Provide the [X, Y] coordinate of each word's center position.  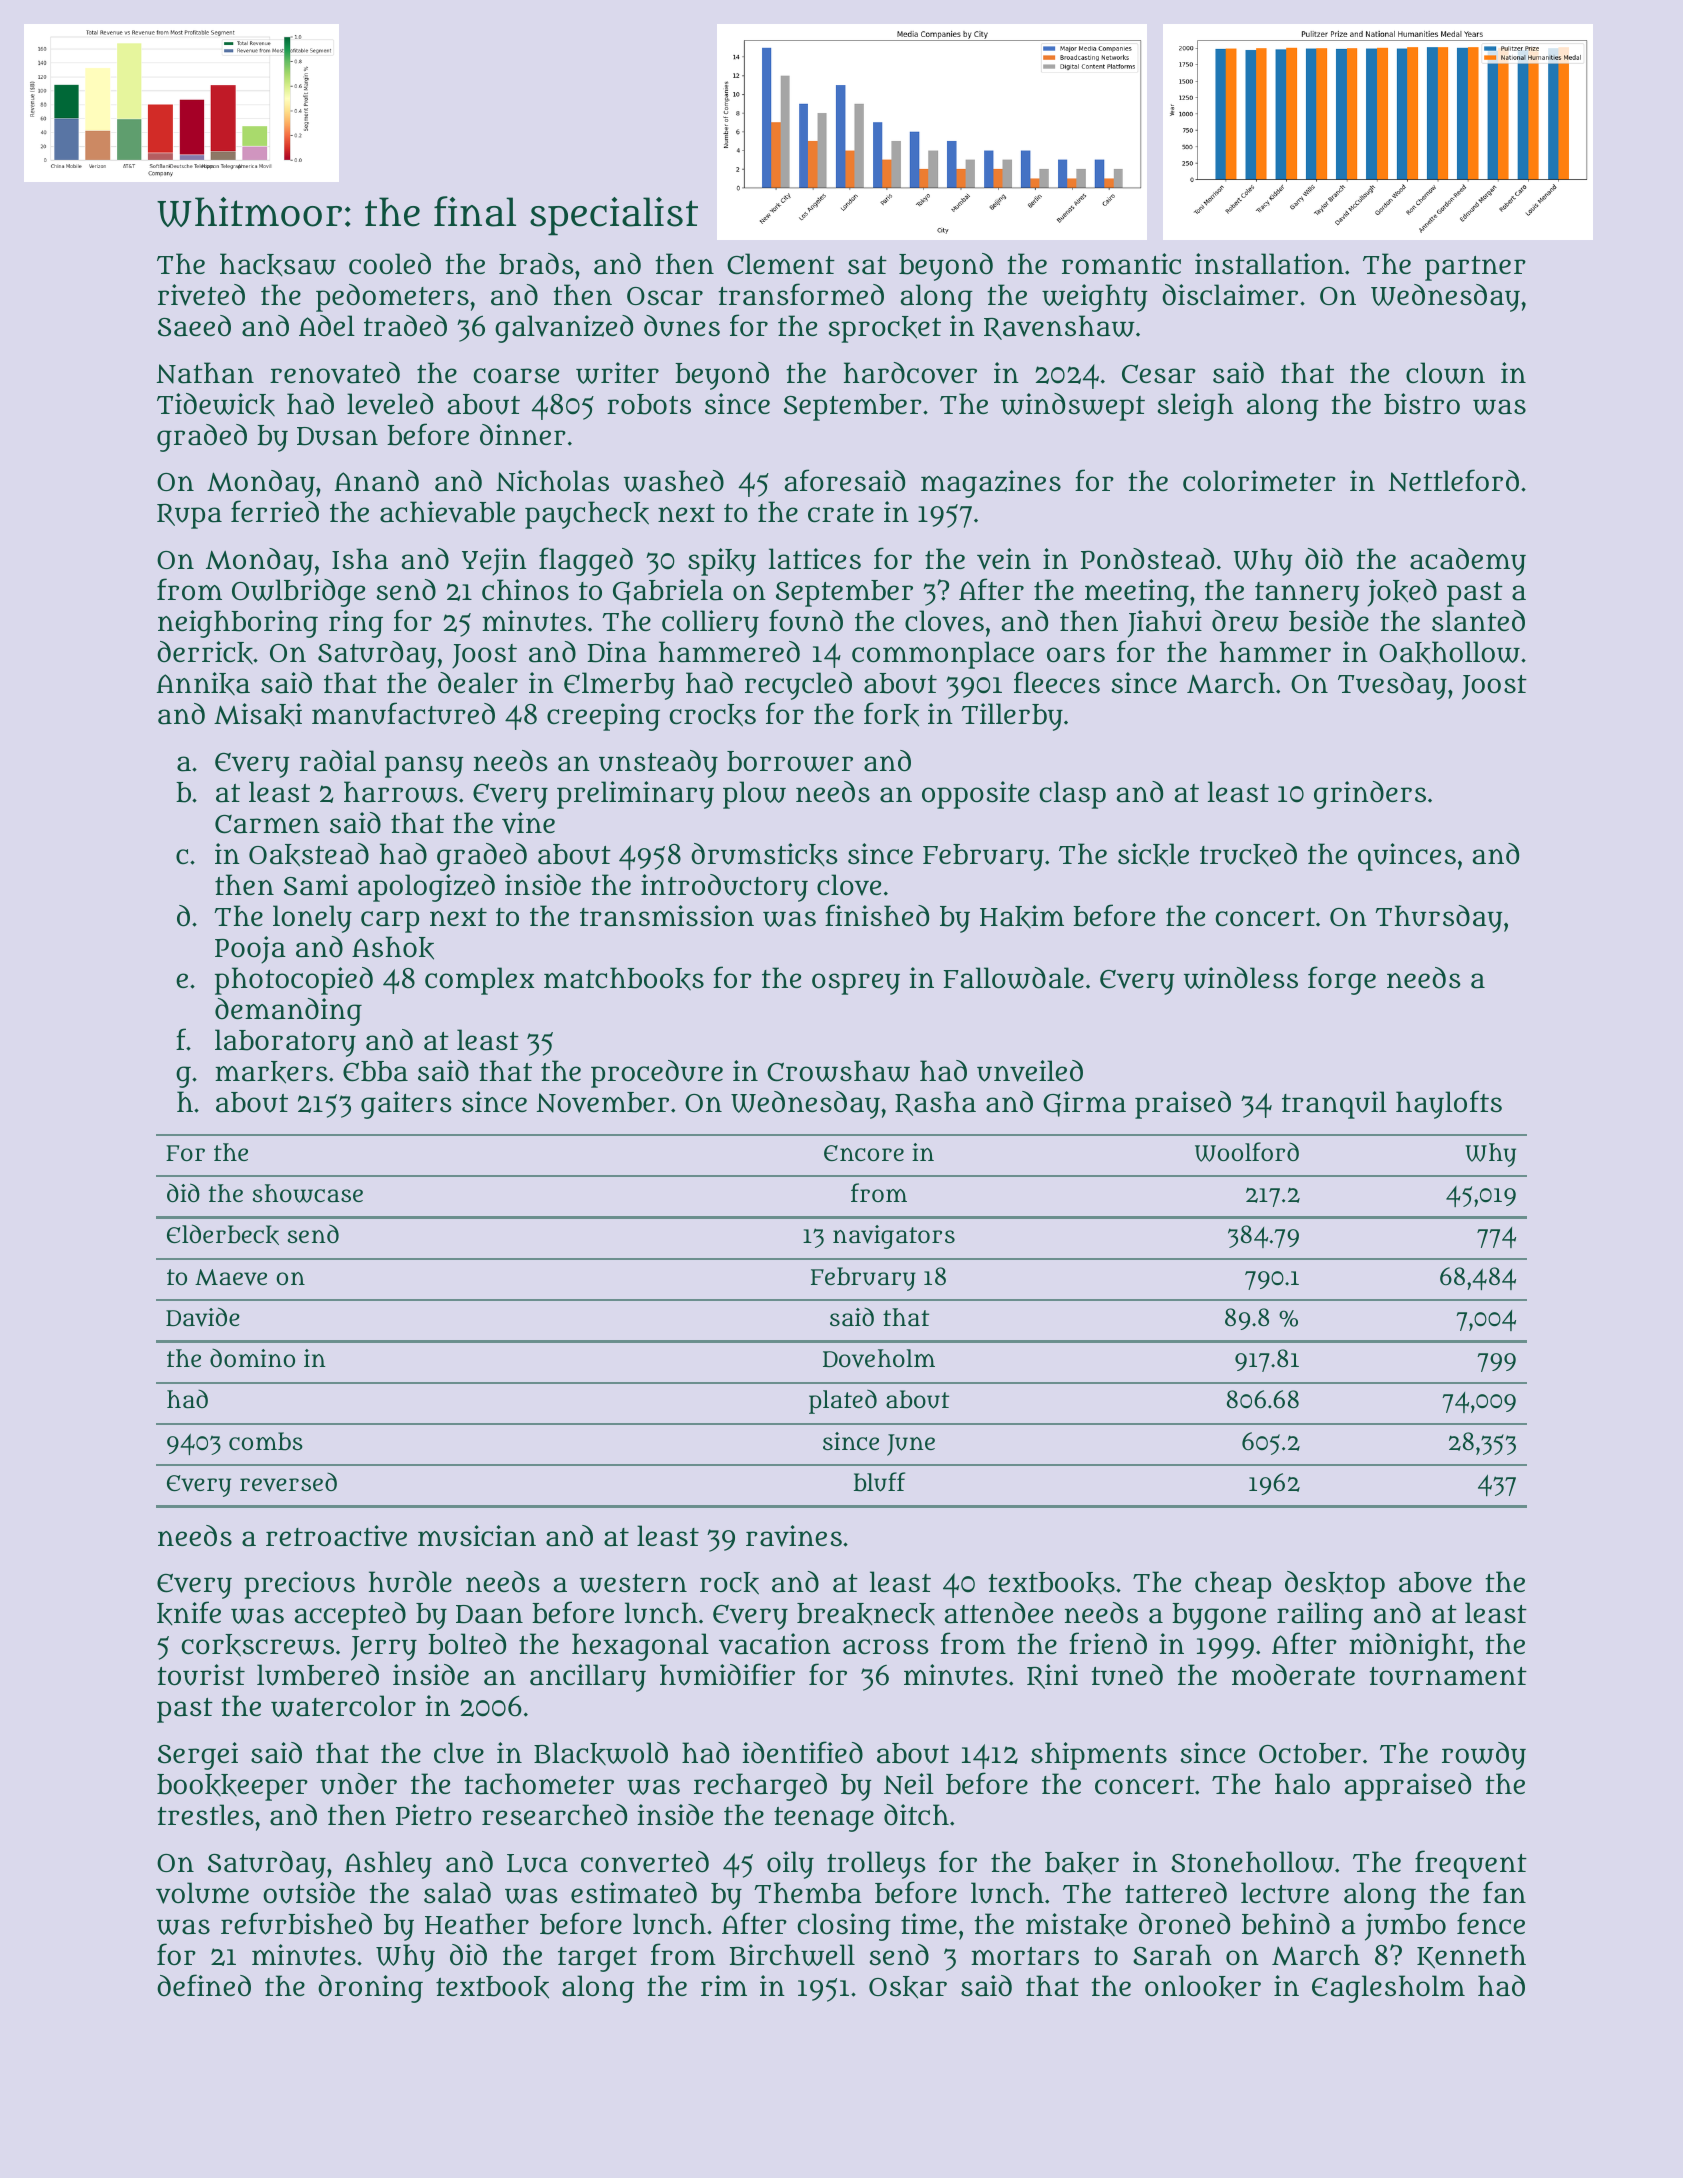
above [1435, 1582]
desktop [1335, 1585]
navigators [894, 1237]
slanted [1478, 621]
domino [252, 1357]
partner [1475, 268]
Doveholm [879, 1358]
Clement [781, 264]
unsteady [658, 764]
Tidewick [216, 405]
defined [204, 1985]
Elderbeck [223, 1234]
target [597, 1959]
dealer [478, 683]
